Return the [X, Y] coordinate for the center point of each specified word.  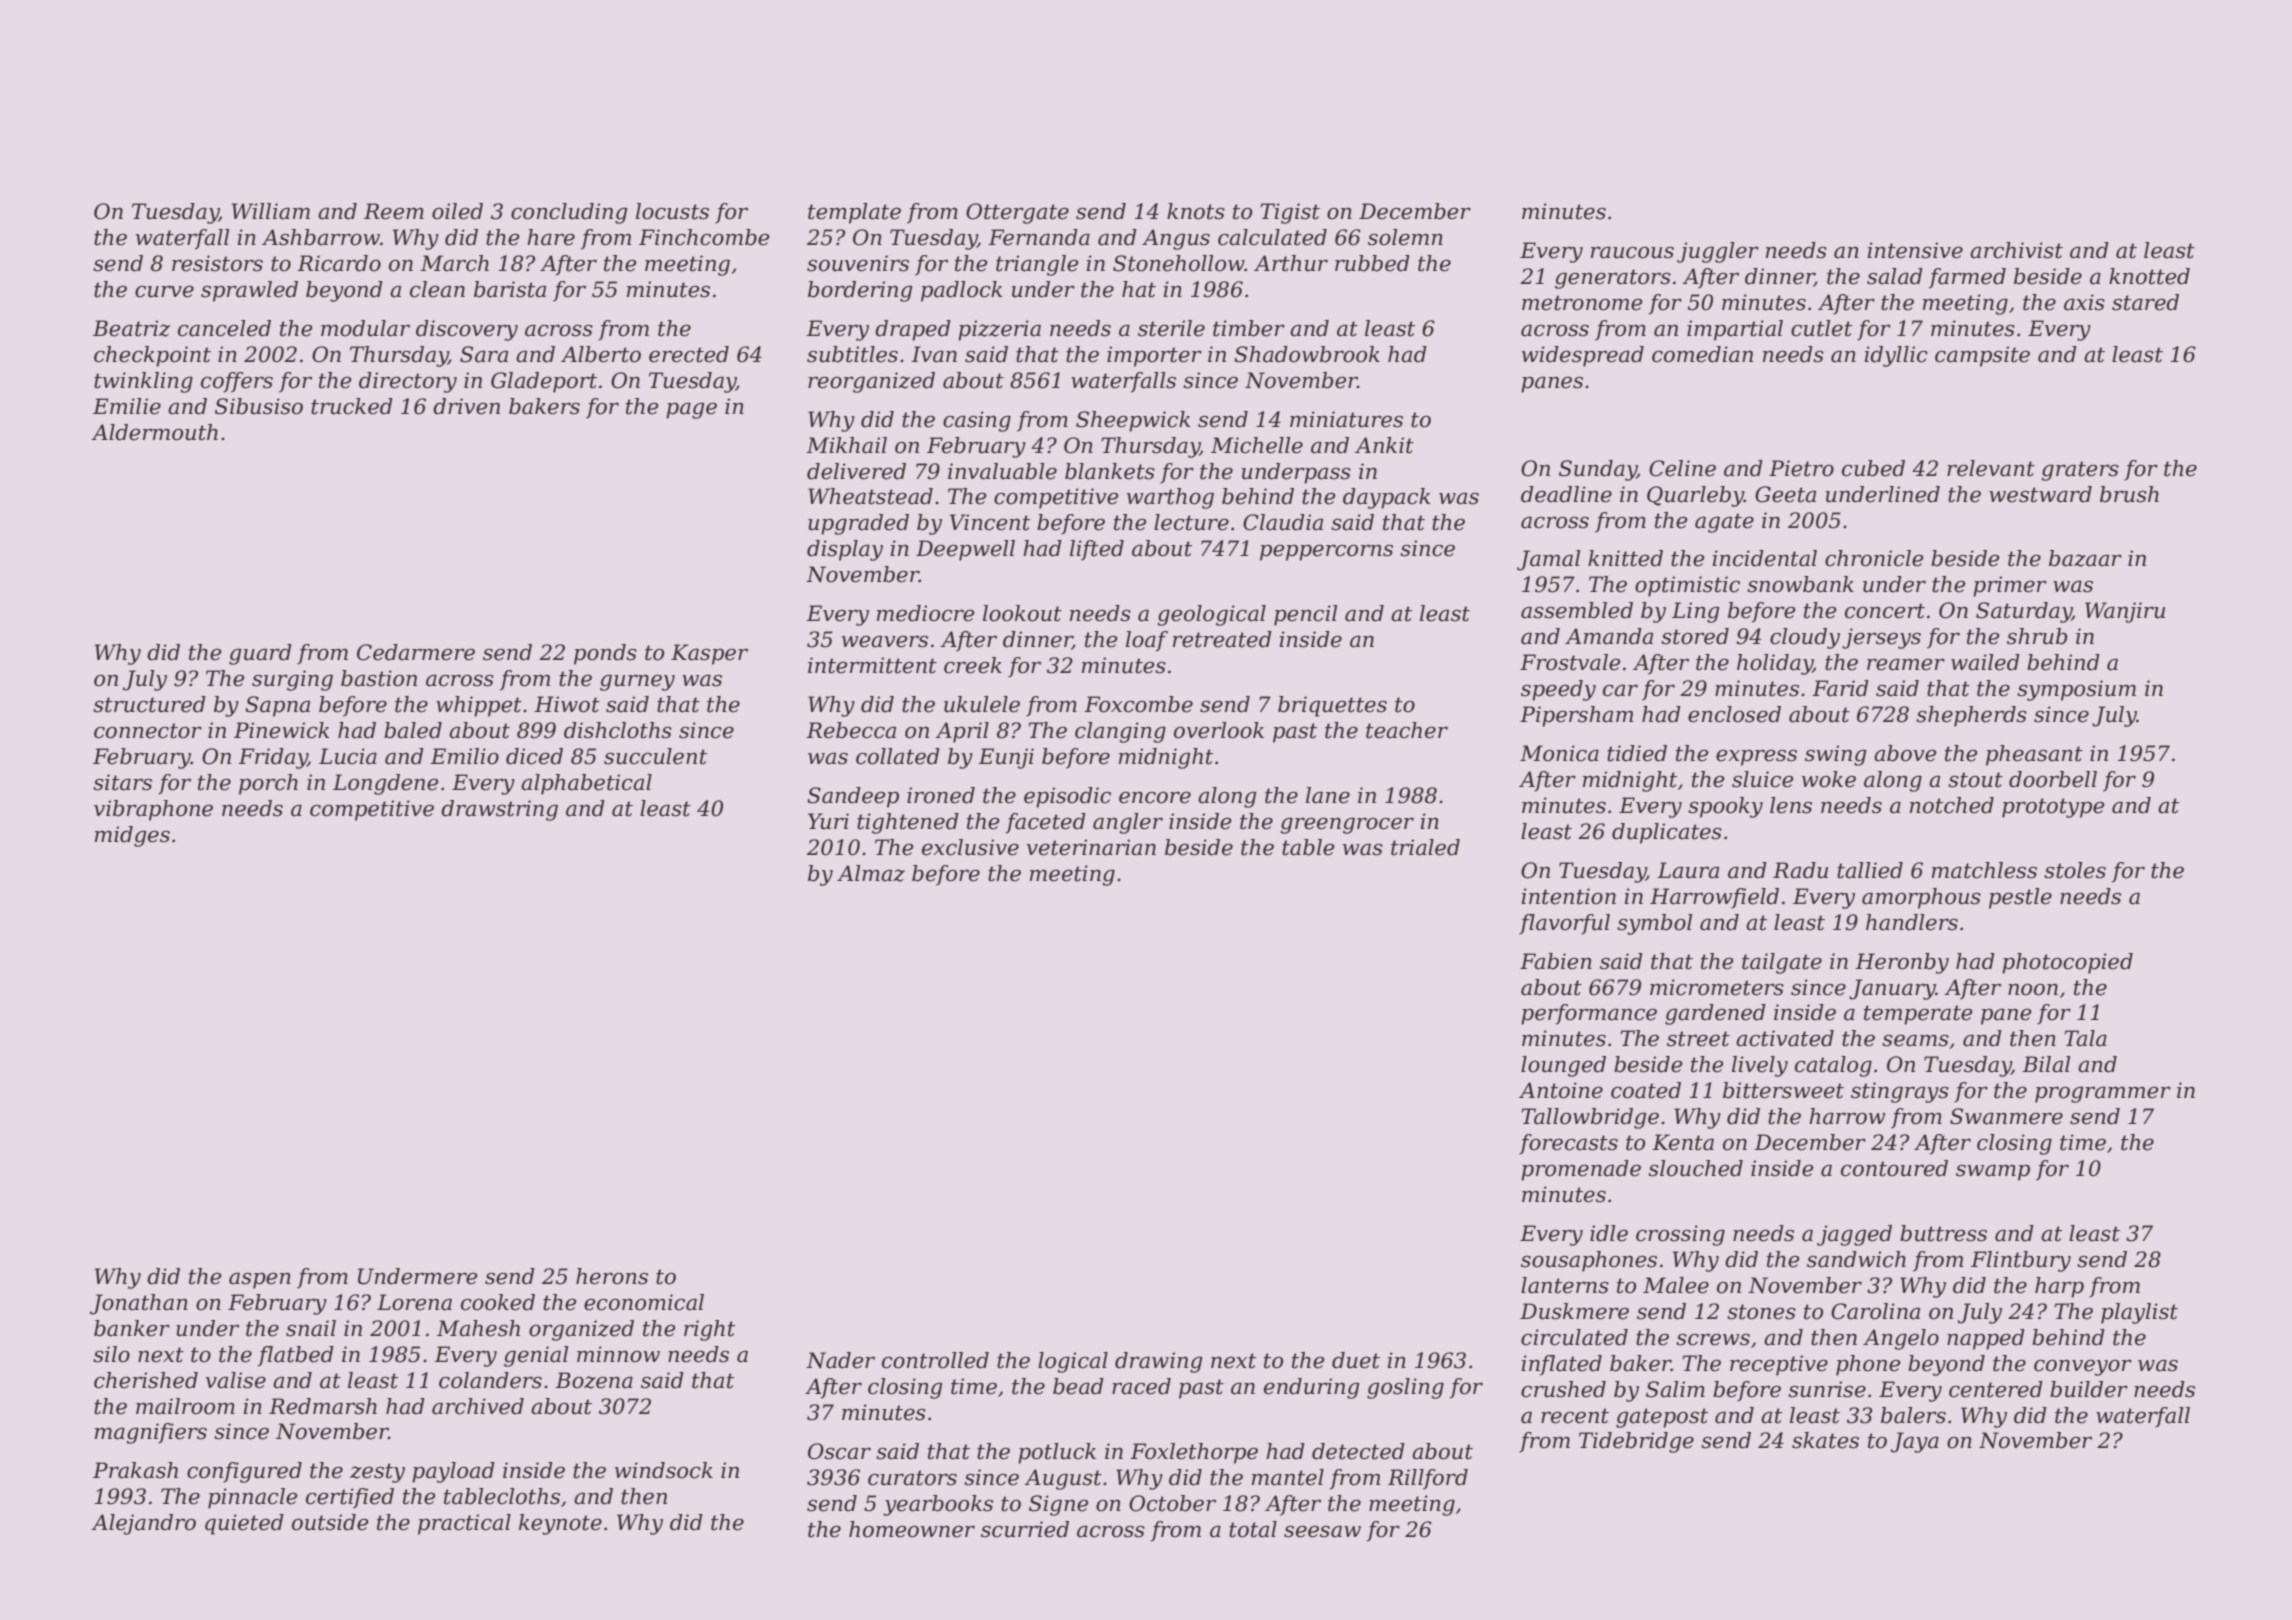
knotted [2149, 276]
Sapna [277, 706]
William [271, 211]
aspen [260, 1280]
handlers [1912, 922]
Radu [1800, 870]
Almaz [871, 873]
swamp [1993, 1172]
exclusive [970, 847]
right [709, 1330]
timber [1249, 328]
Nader [840, 1360]
